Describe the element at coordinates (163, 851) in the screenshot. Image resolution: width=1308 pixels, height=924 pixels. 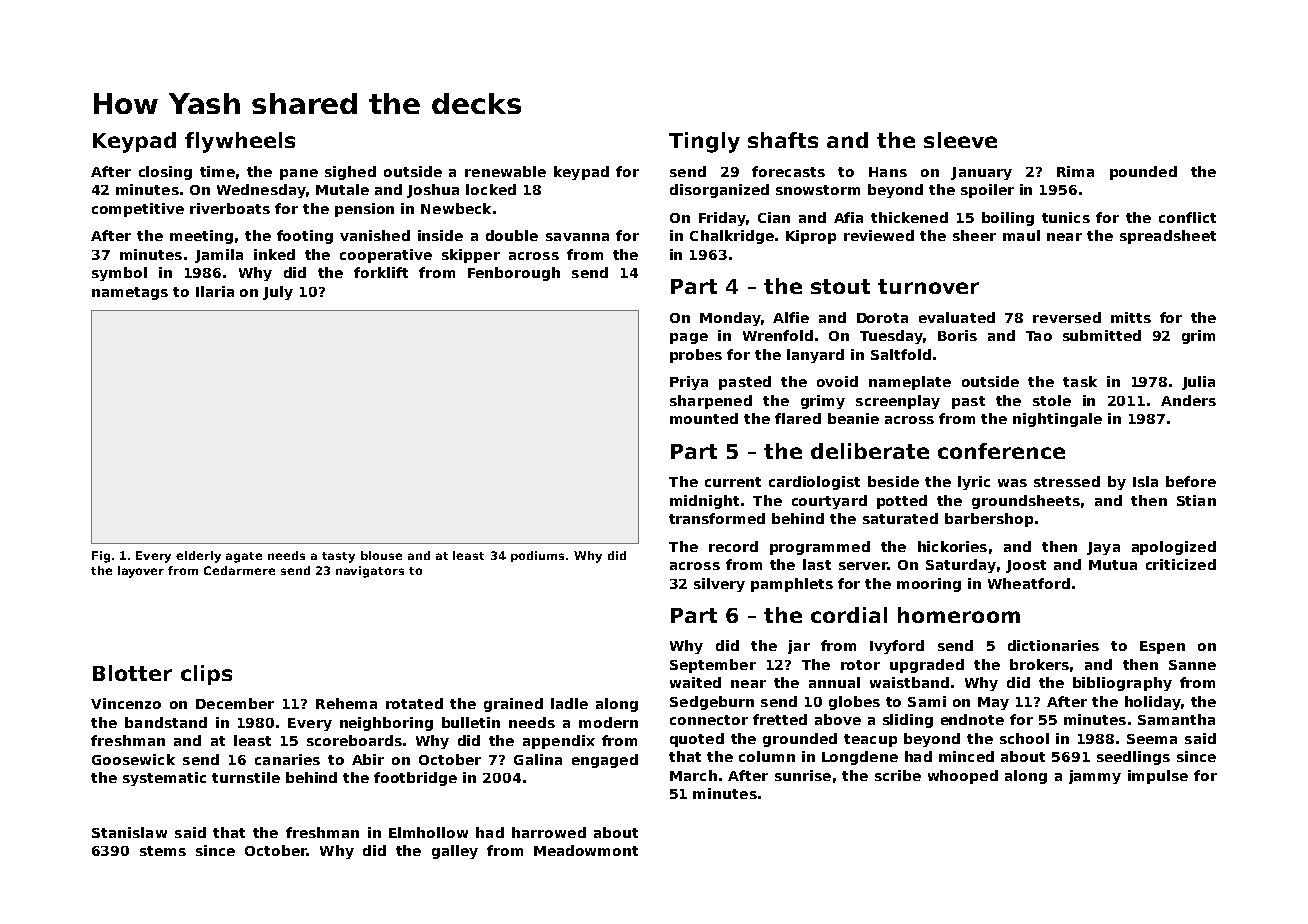
I see `stems` at that location.
